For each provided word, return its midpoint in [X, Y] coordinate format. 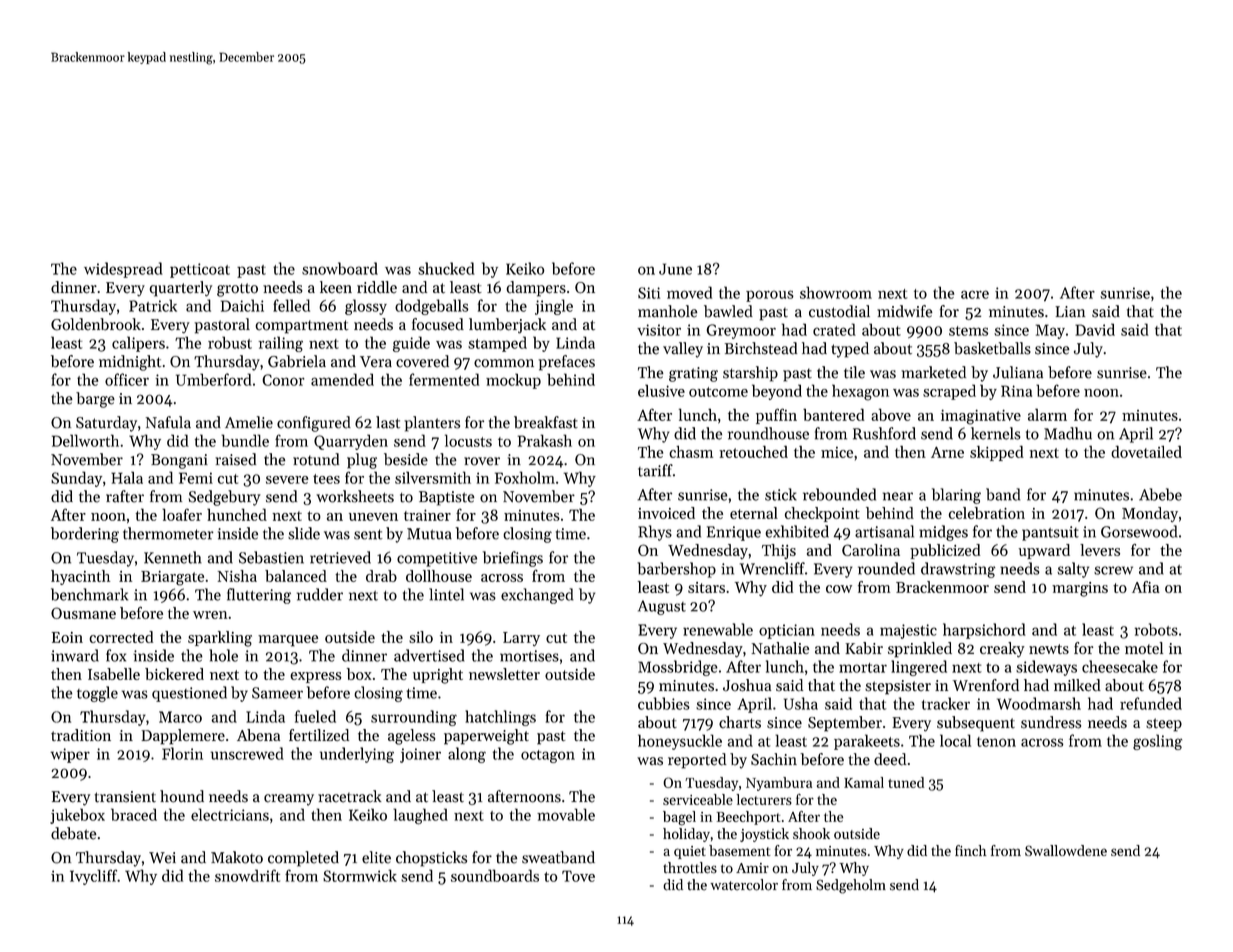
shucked [446, 268]
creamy [289, 800]
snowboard [340, 268]
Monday [1150, 514]
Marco [180, 717]
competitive [437, 559]
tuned [906, 782]
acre [975, 294]
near [898, 496]
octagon [548, 756]
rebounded [839, 494]
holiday [686, 835]
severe [287, 480]
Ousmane [83, 613]
